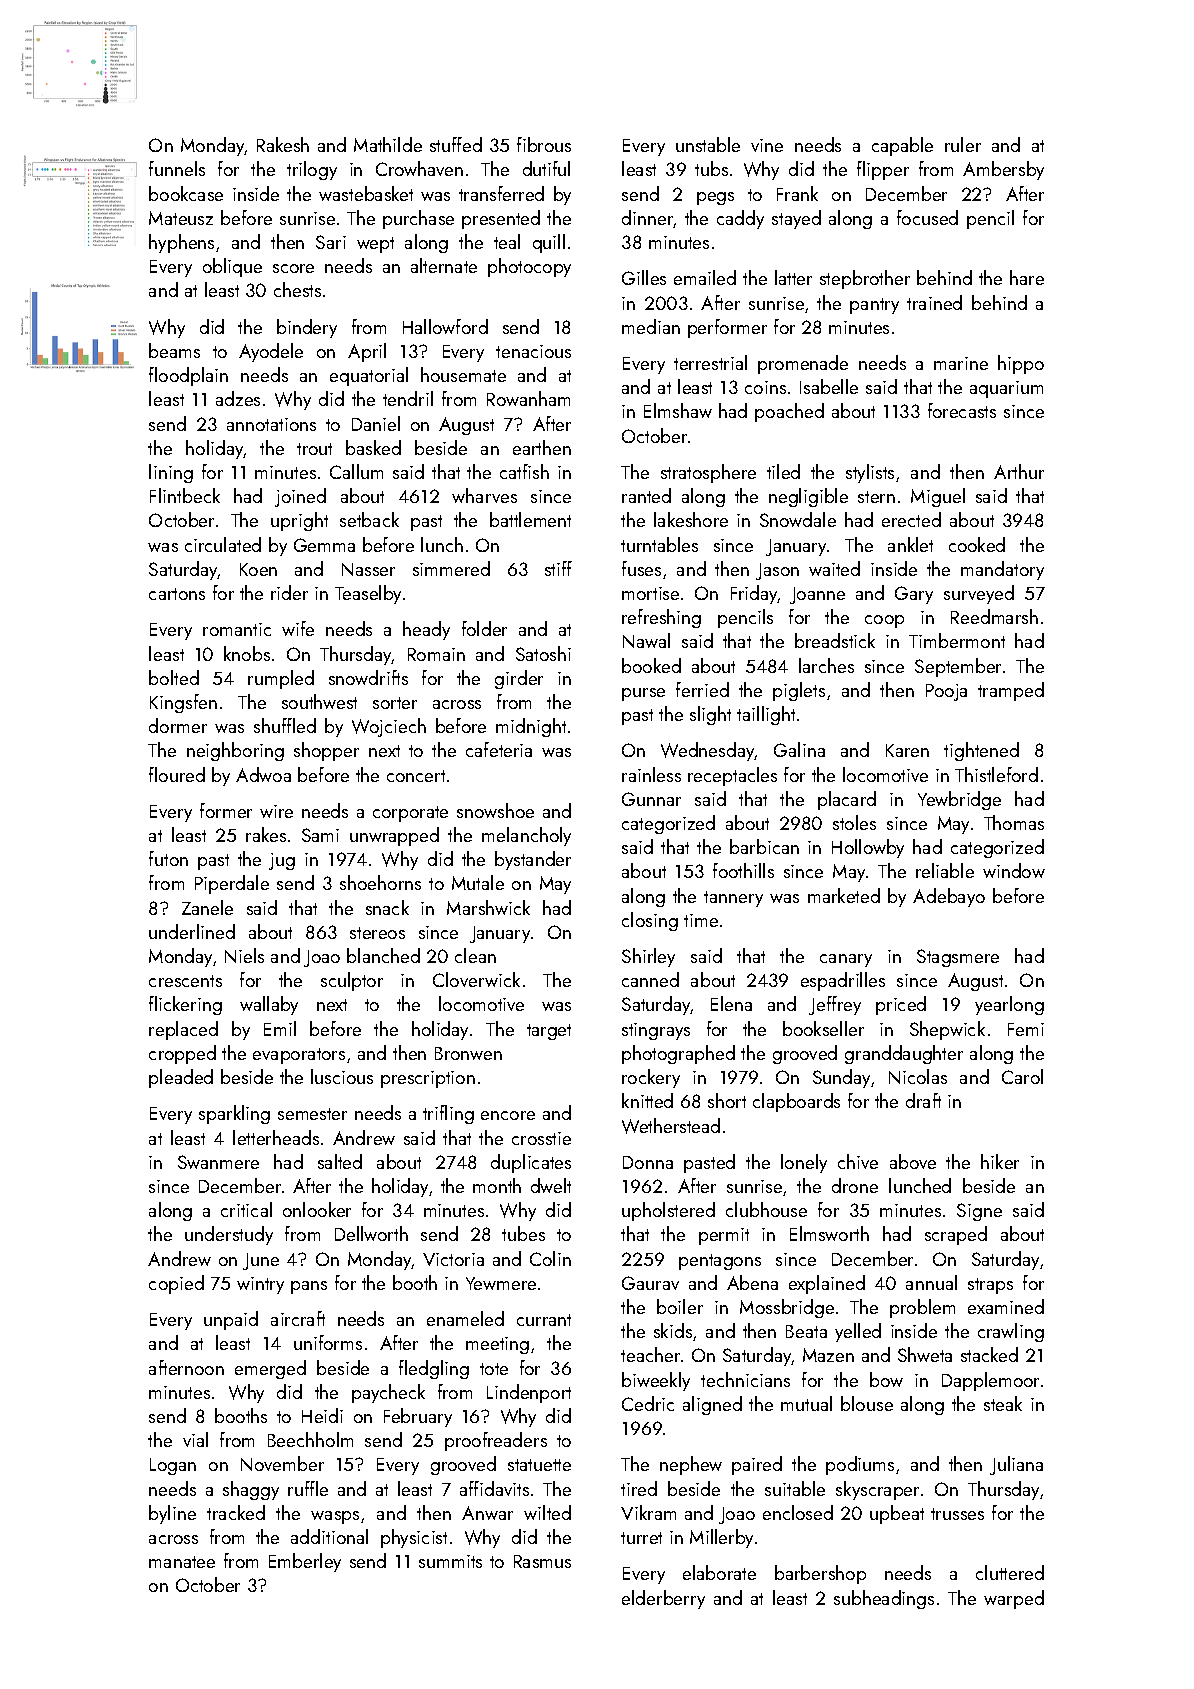  What do you see at coordinates (312, 170) in the screenshot?
I see `trilogy` at bounding box center [312, 170].
